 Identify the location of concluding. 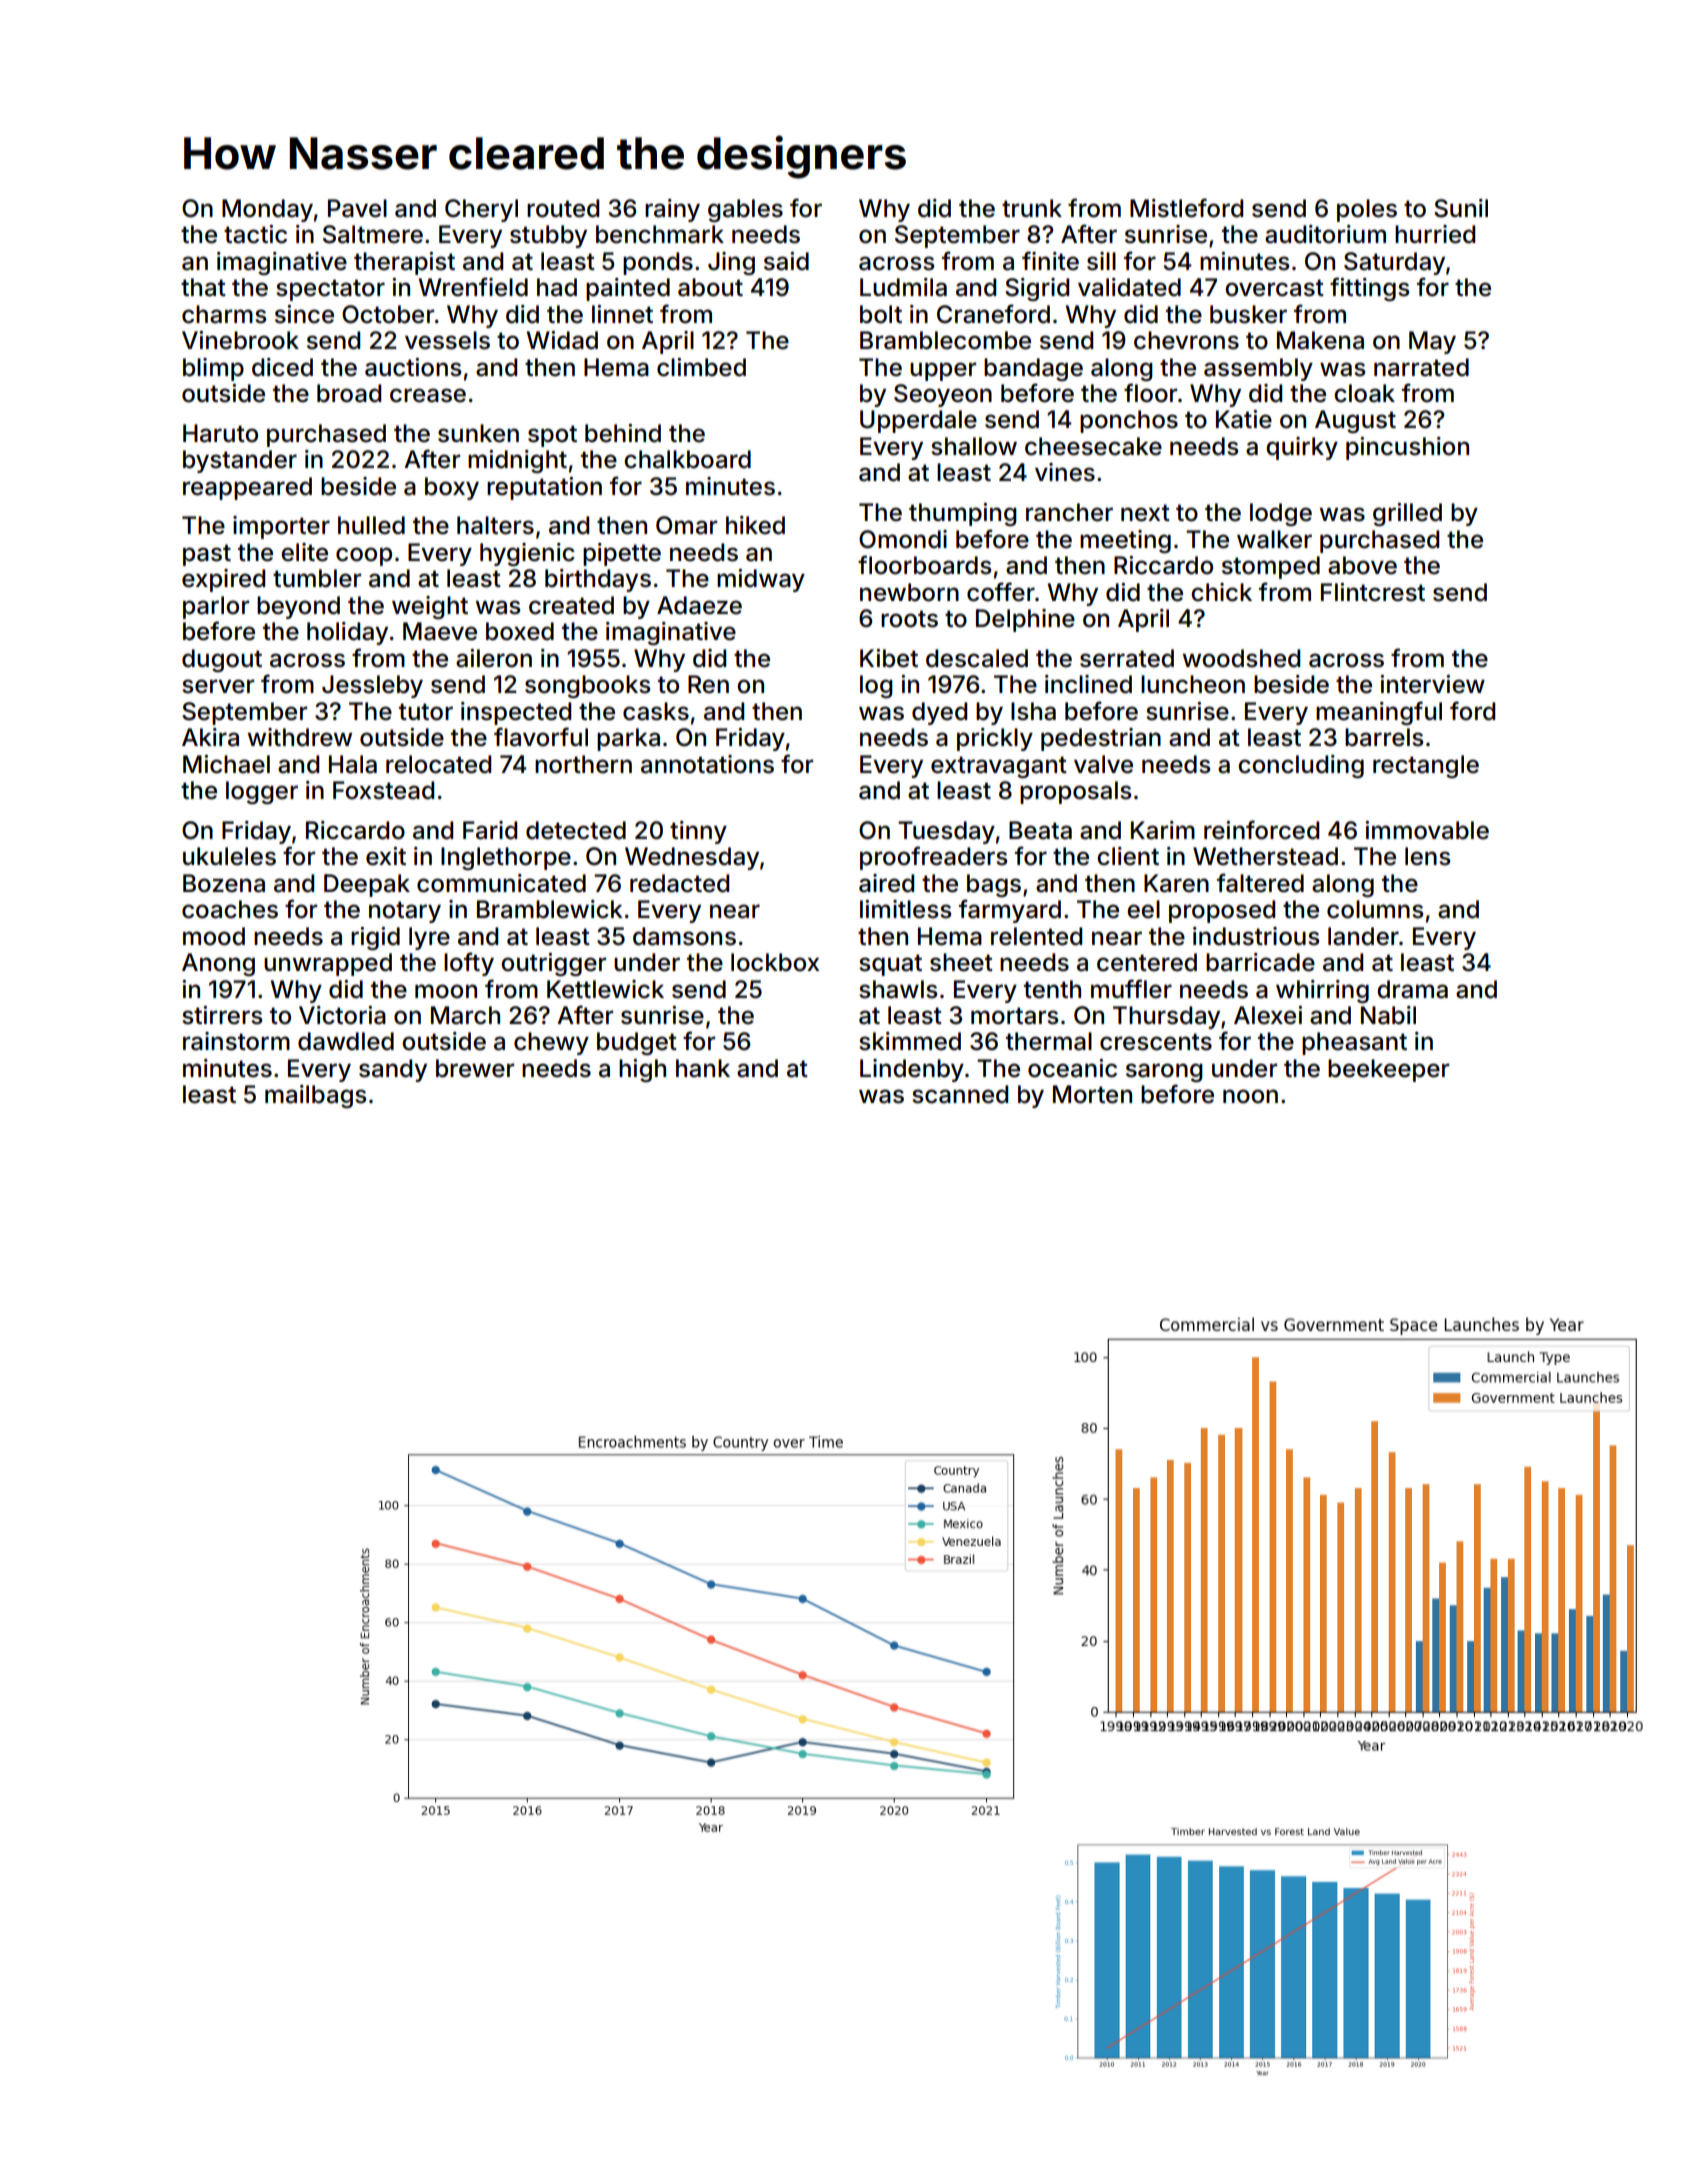
(1301, 766).
